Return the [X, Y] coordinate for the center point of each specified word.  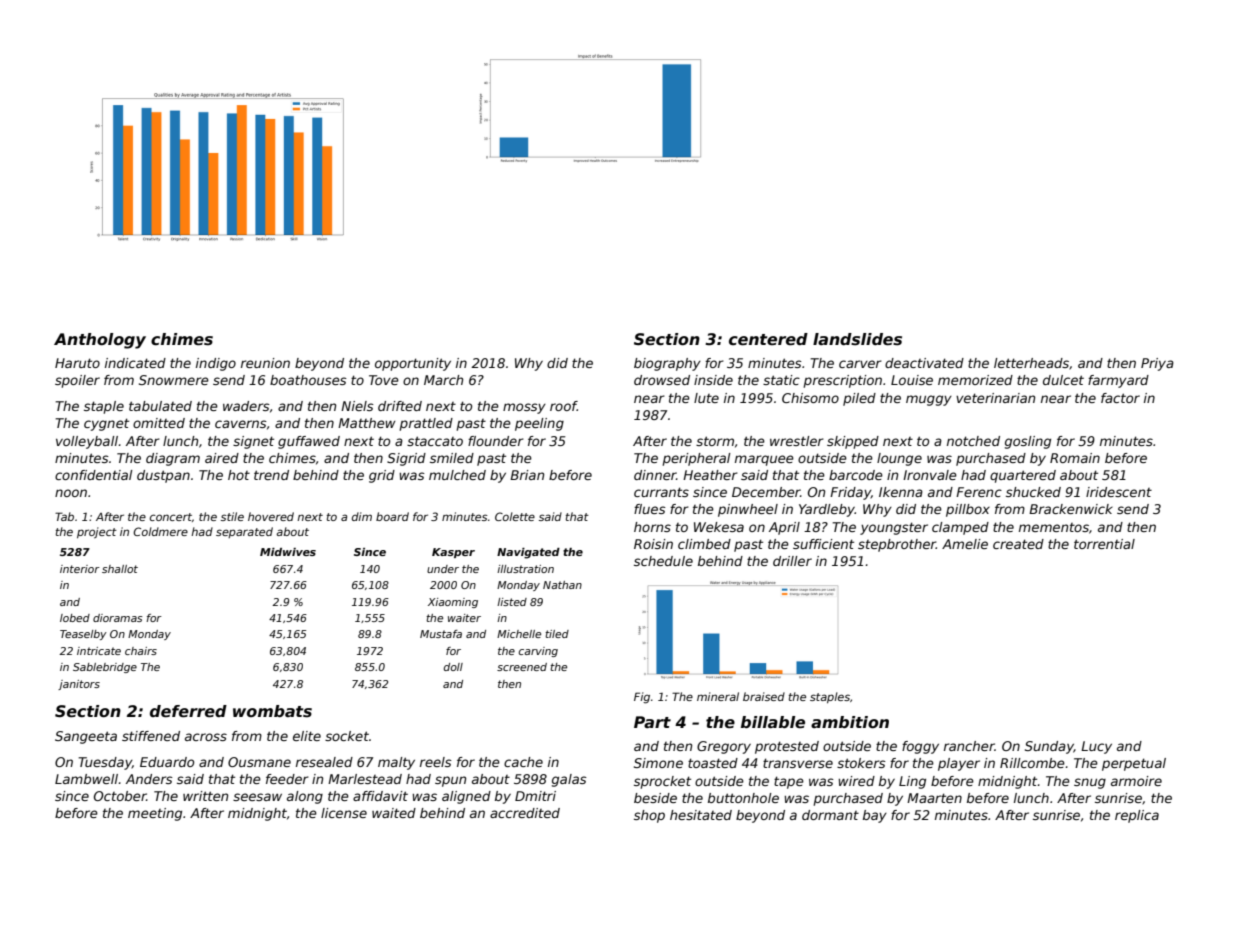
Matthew [367, 423]
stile [232, 516]
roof [563, 406]
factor [1120, 398]
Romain [1075, 458]
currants [661, 492]
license [344, 813]
